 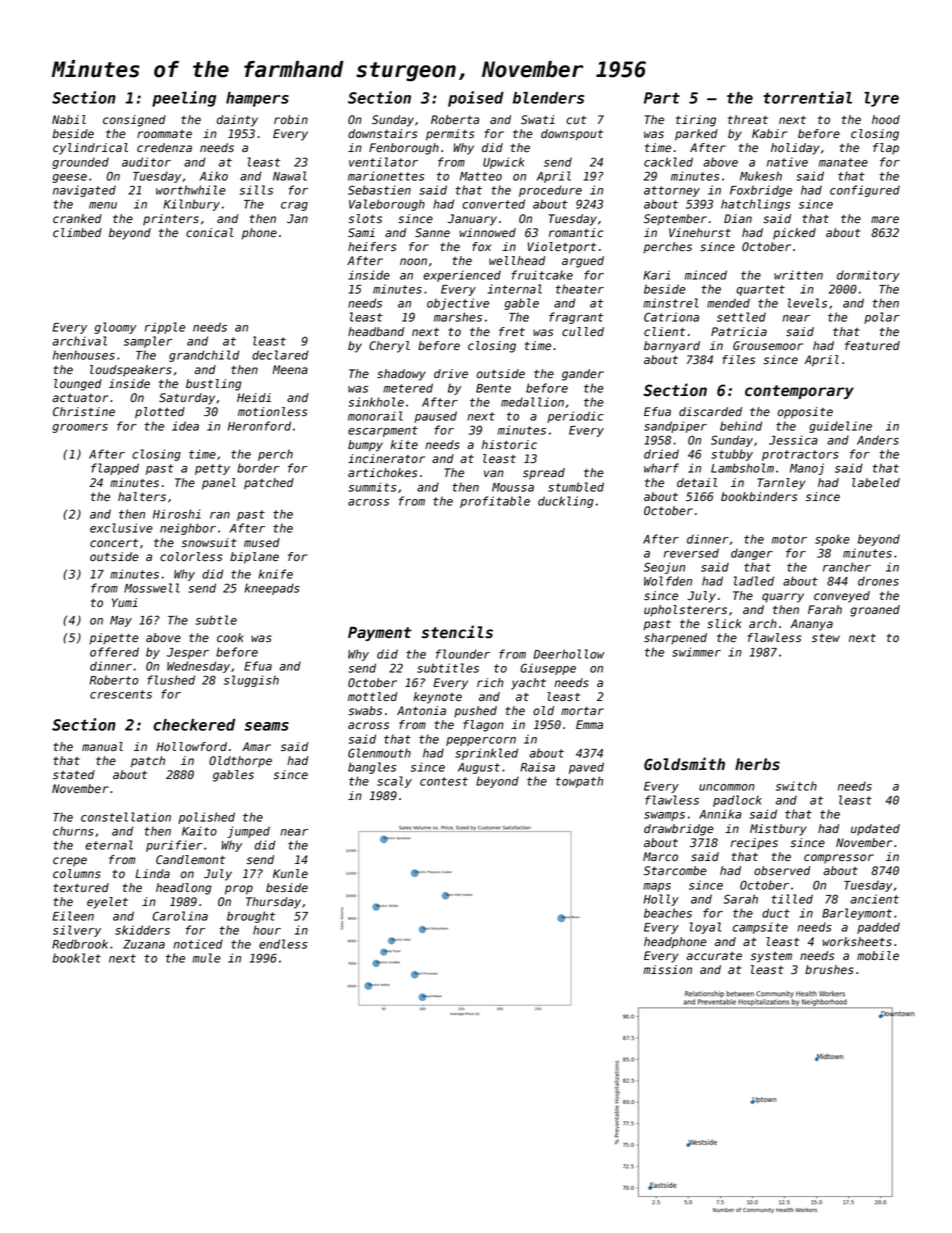 I want to click on border, so click(x=258, y=468).
